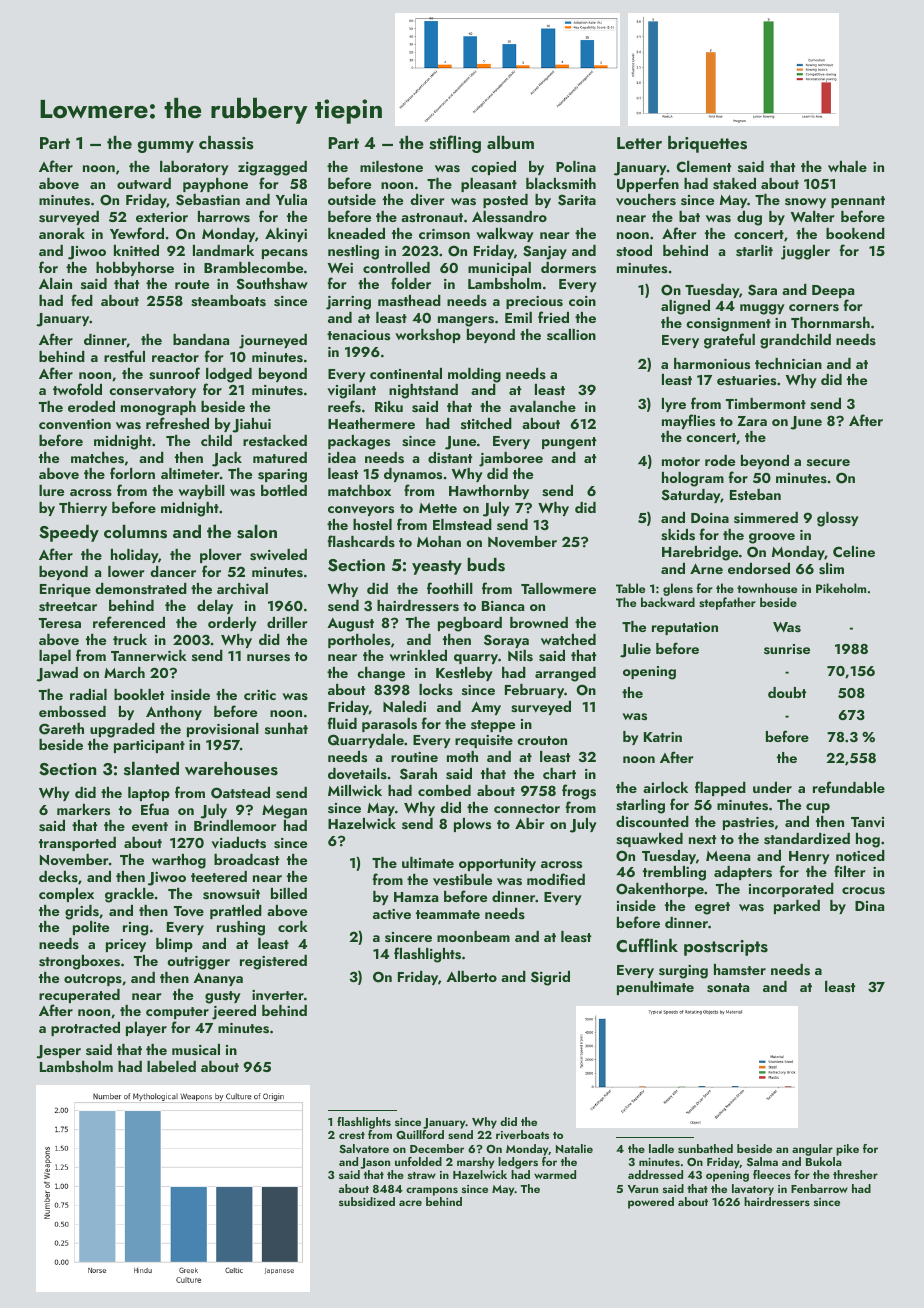  Describe the element at coordinates (232, 624) in the image. I see `orderly` at that location.
